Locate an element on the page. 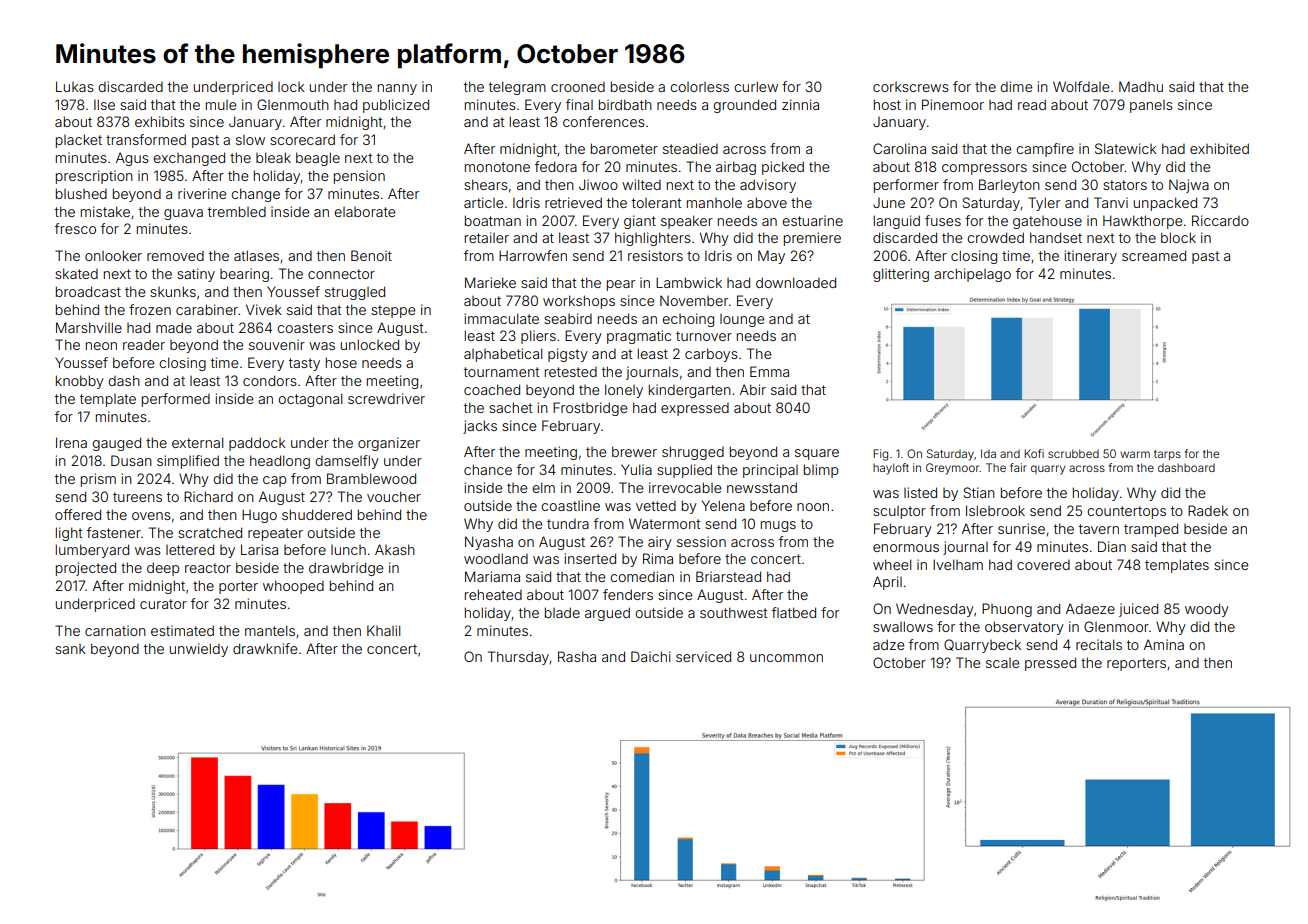 This document has width=1308, height=924. final is located at coordinates (579, 104).
